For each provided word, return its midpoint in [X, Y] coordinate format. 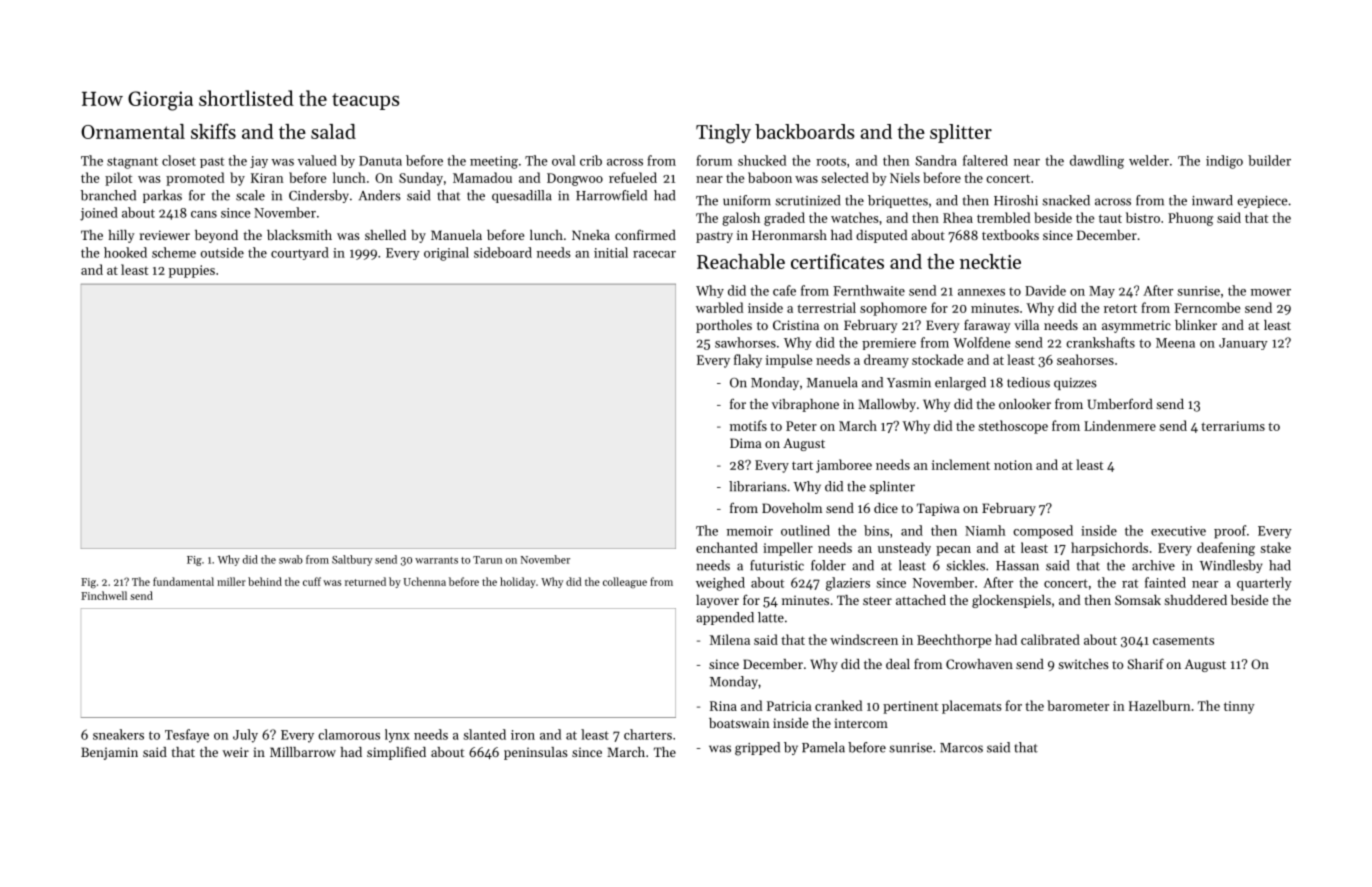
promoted [195, 179]
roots [831, 161]
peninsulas [536, 753]
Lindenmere [1120, 425]
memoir [750, 531]
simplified [396, 753]
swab [291, 559]
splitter [961, 133]
